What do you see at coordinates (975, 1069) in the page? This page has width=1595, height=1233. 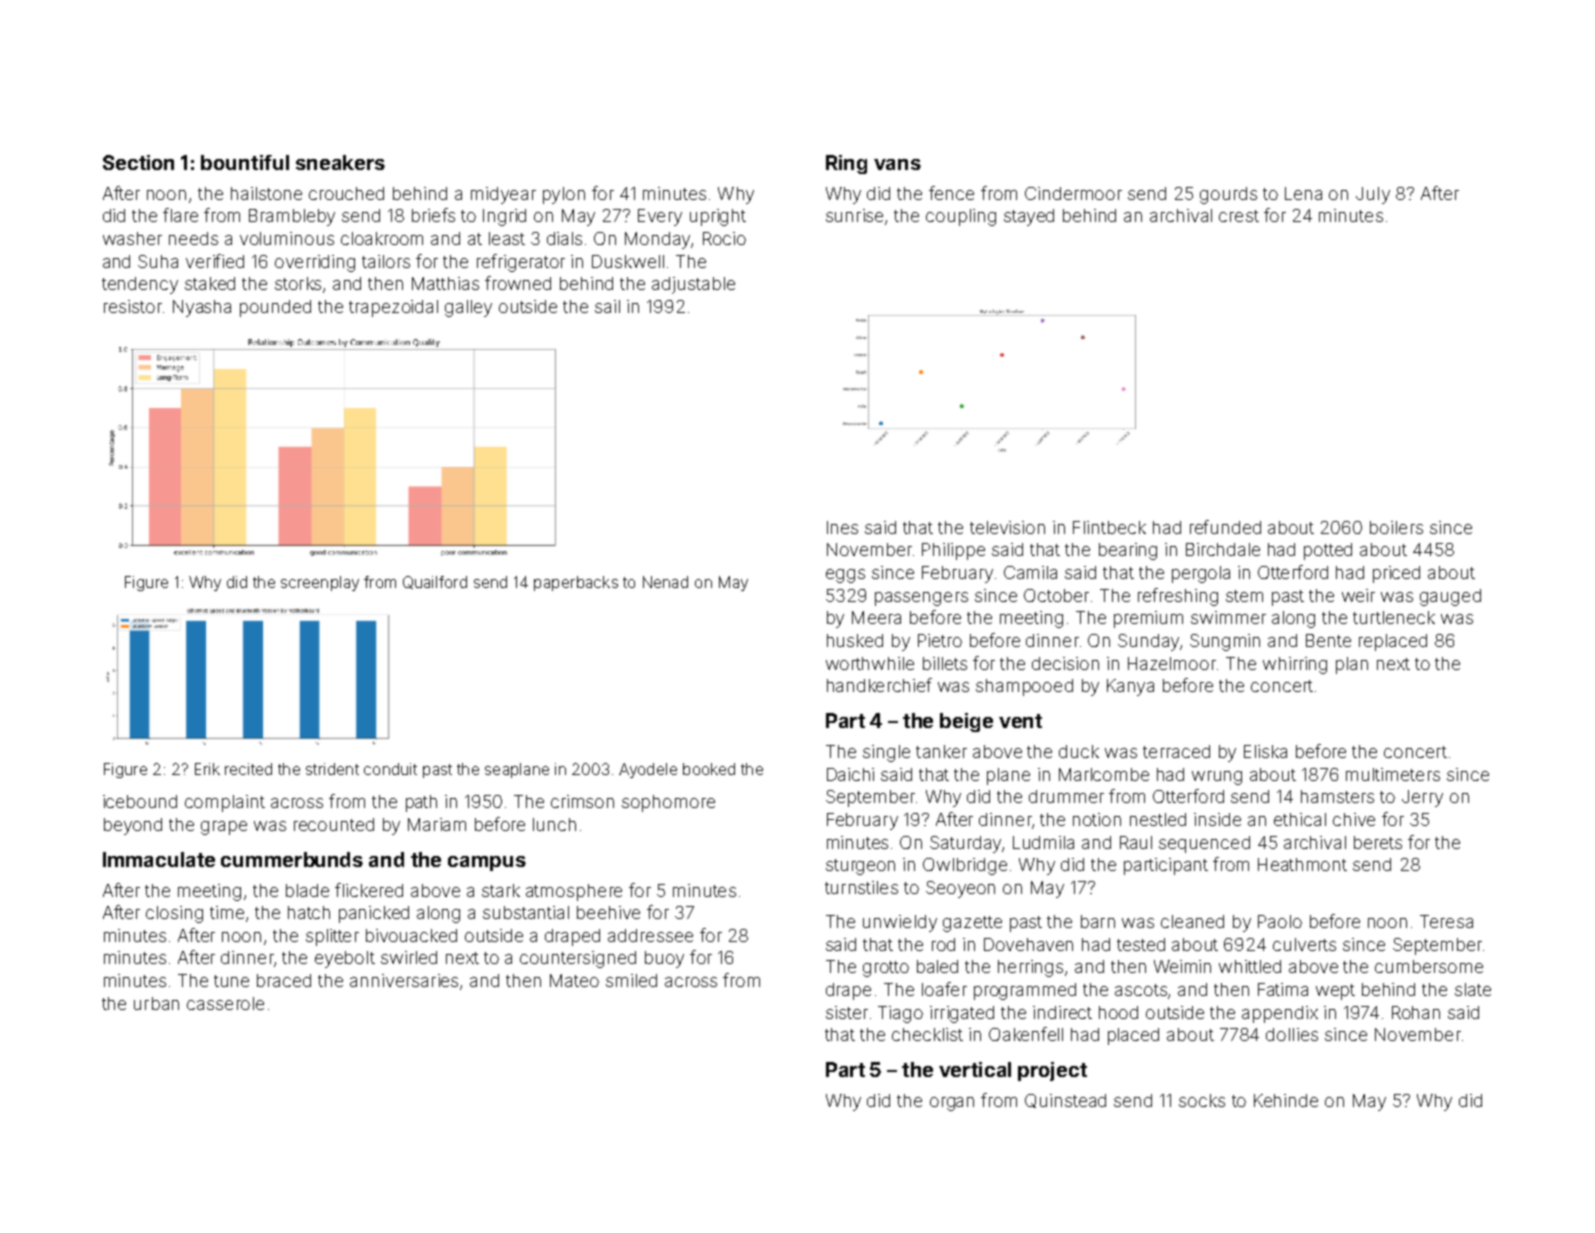 I see `vertical` at bounding box center [975, 1069].
